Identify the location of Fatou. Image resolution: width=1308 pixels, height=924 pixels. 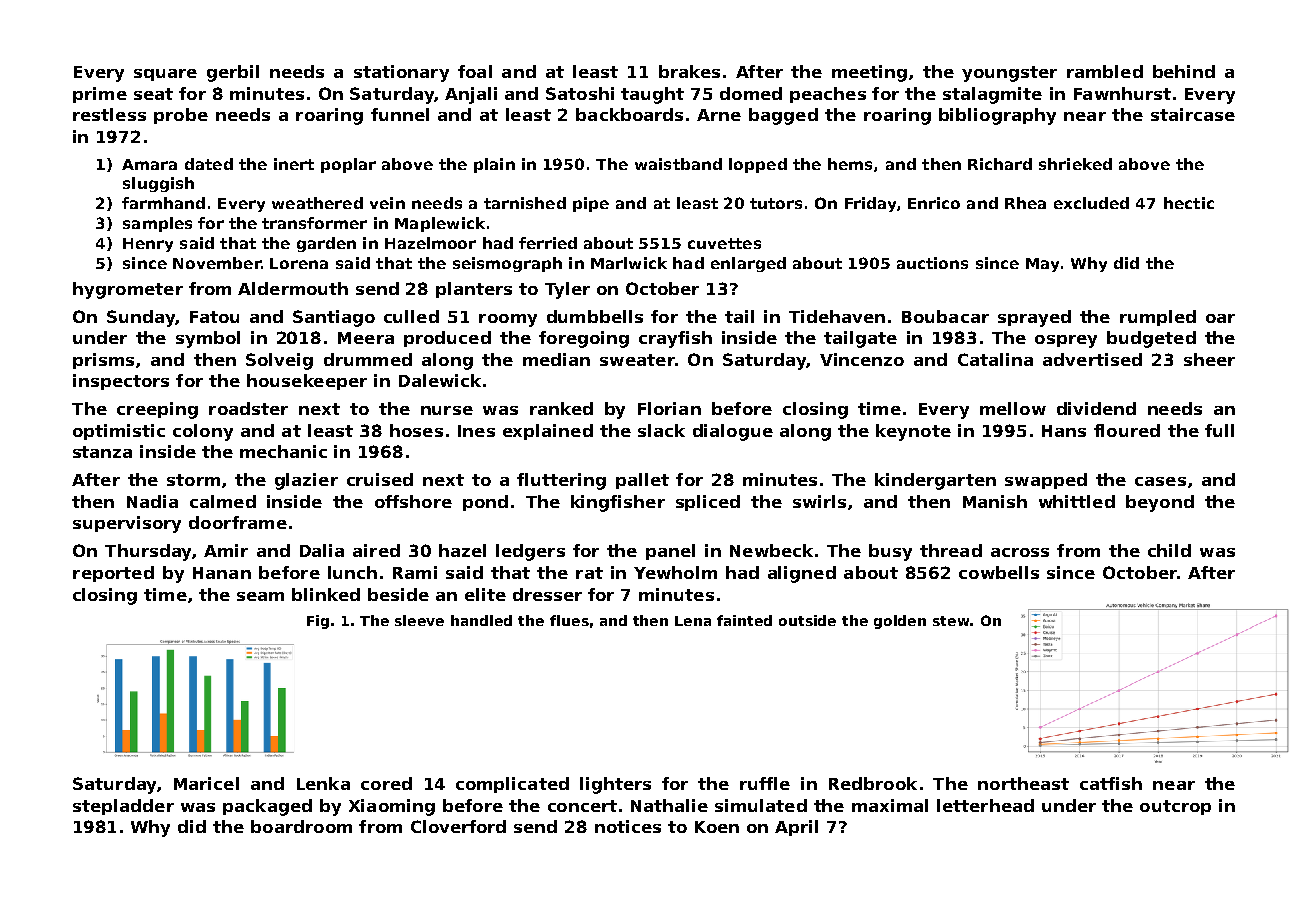
(214, 317).
